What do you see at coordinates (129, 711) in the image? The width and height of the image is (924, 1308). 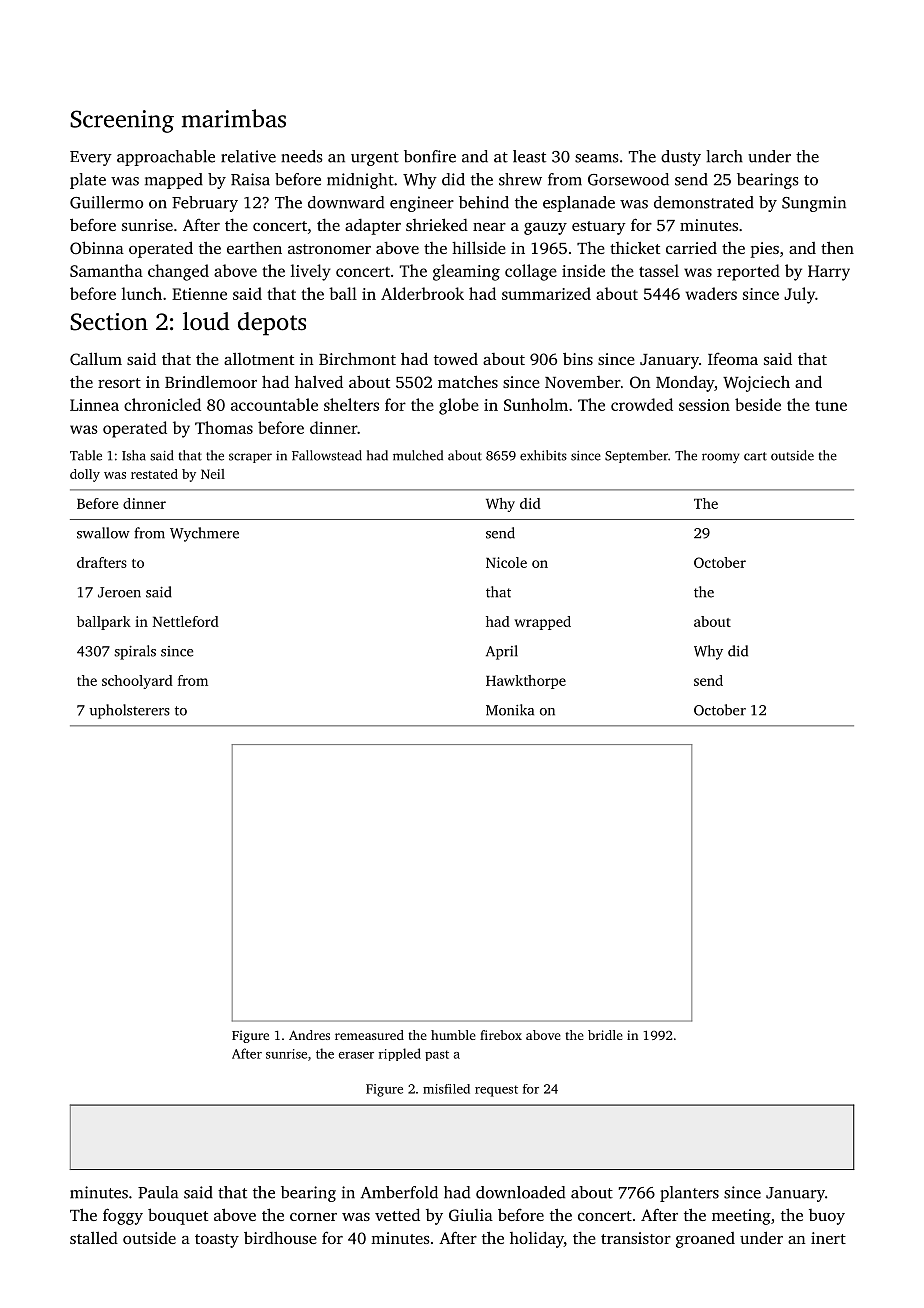 I see `upholsterers` at bounding box center [129, 711].
